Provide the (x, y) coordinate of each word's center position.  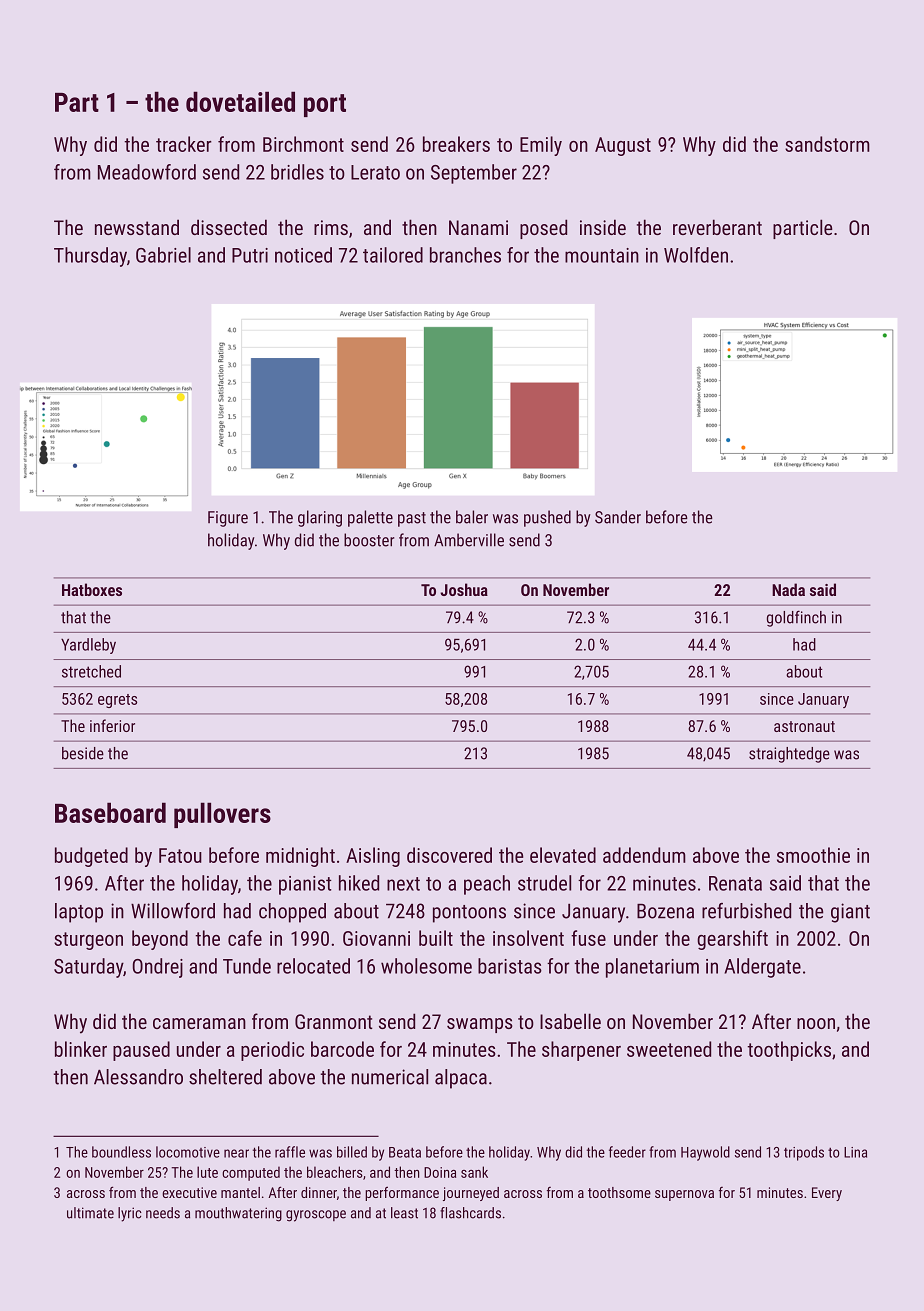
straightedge (789, 755)
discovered (449, 855)
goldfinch (796, 618)
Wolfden (696, 255)
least (404, 1213)
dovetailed (240, 101)
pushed (547, 518)
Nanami (478, 227)
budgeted (91, 857)
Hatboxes (92, 589)
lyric (130, 1214)
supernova (684, 1195)
